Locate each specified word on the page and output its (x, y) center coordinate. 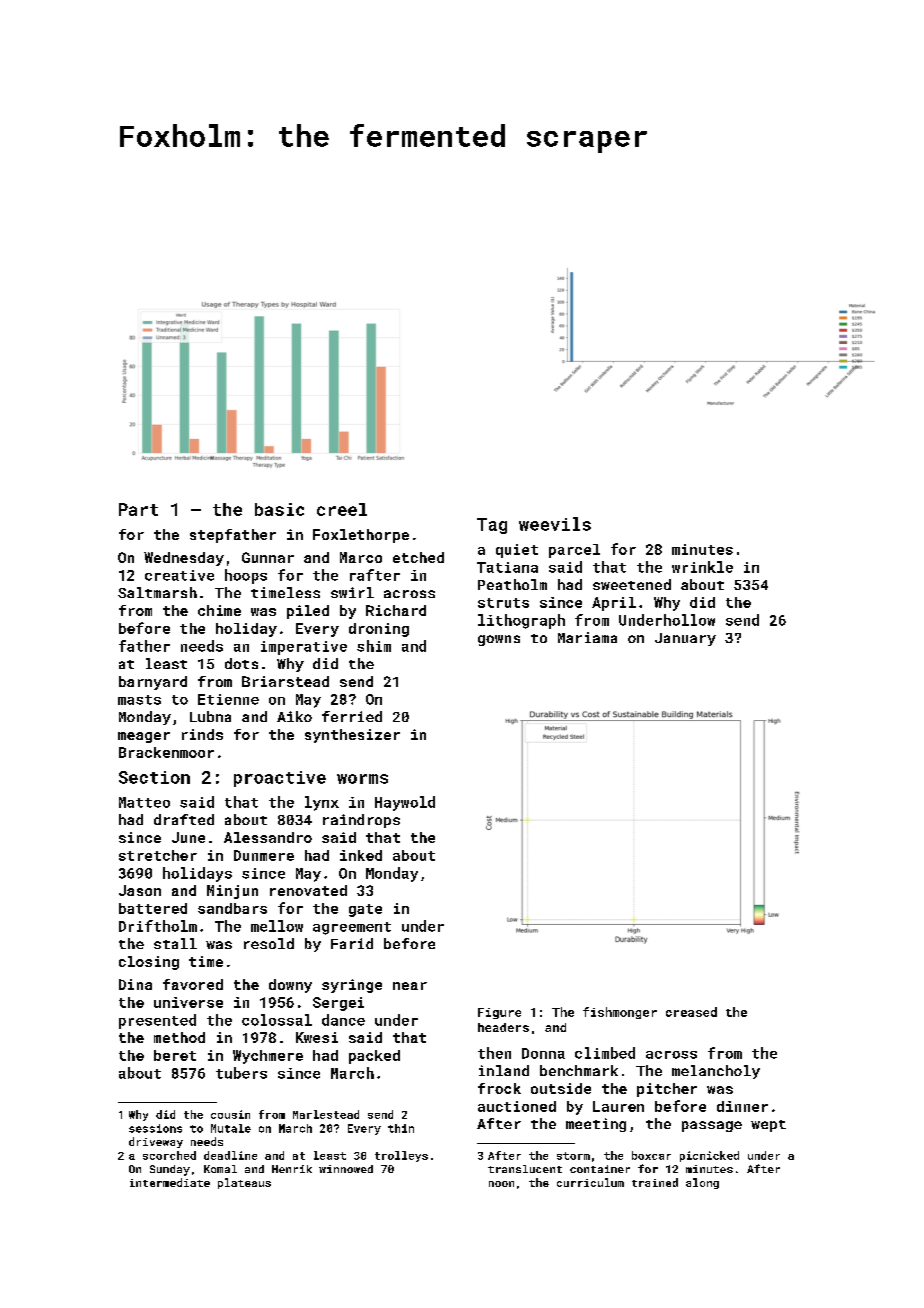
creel (342, 509)
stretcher (158, 855)
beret (175, 1055)
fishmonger (620, 1013)
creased (691, 1012)
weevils (555, 524)
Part (138, 509)
